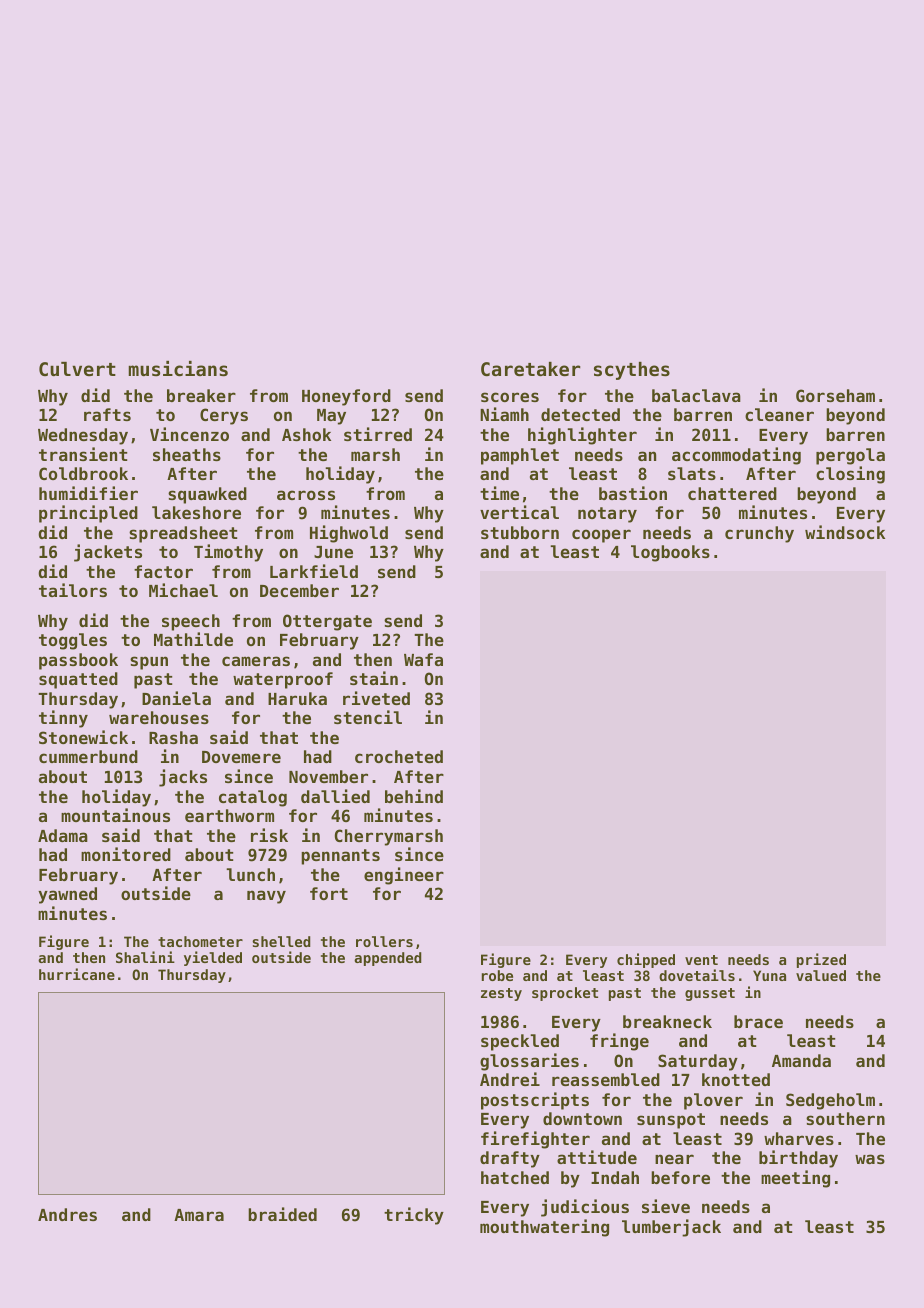  Describe the element at coordinates (281, 941) in the screenshot. I see `shelled` at that location.
